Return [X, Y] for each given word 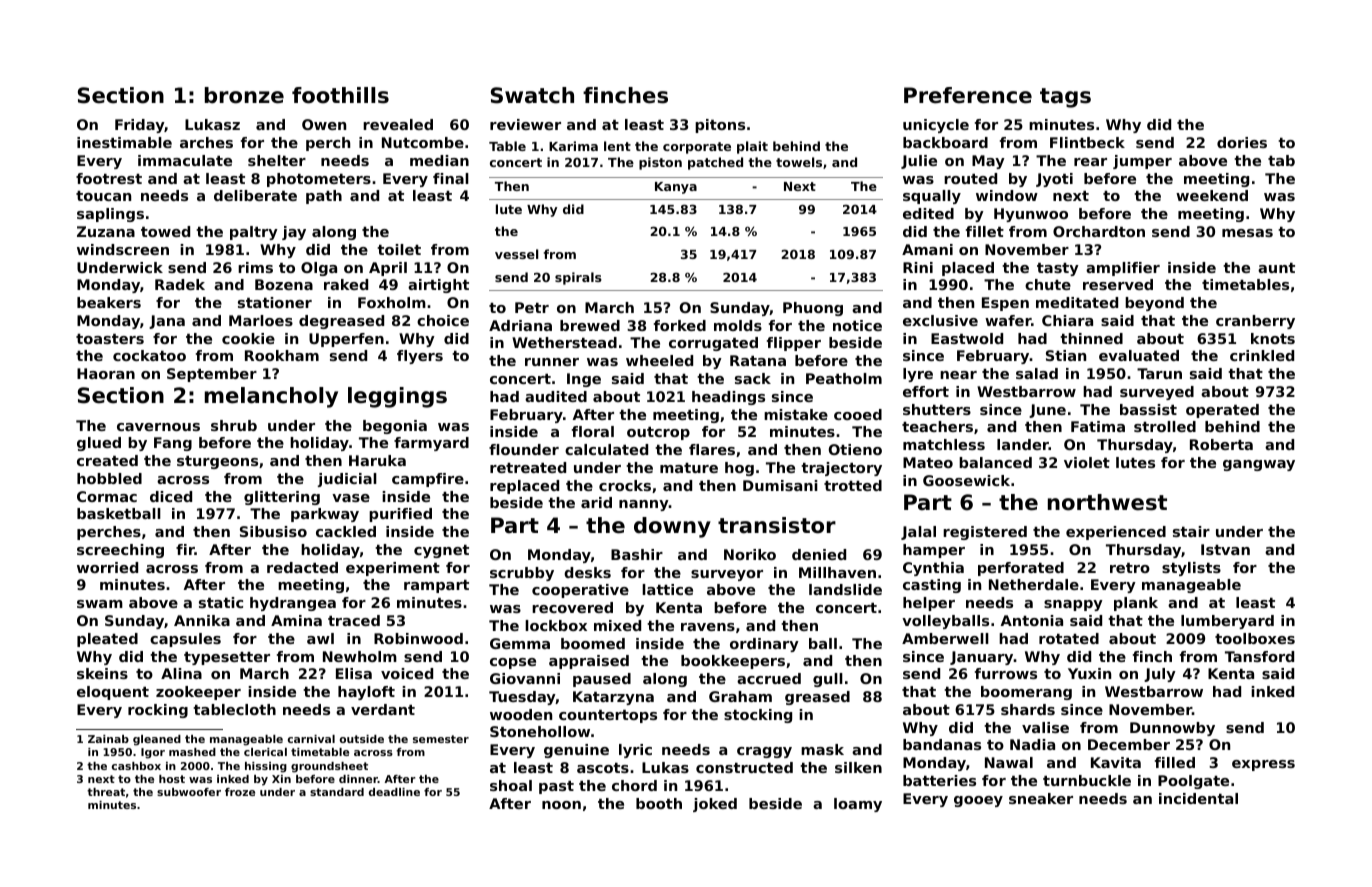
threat [106, 792]
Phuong [813, 309]
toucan [103, 196]
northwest [1107, 502]
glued [99, 444]
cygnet [441, 551]
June [1047, 411]
